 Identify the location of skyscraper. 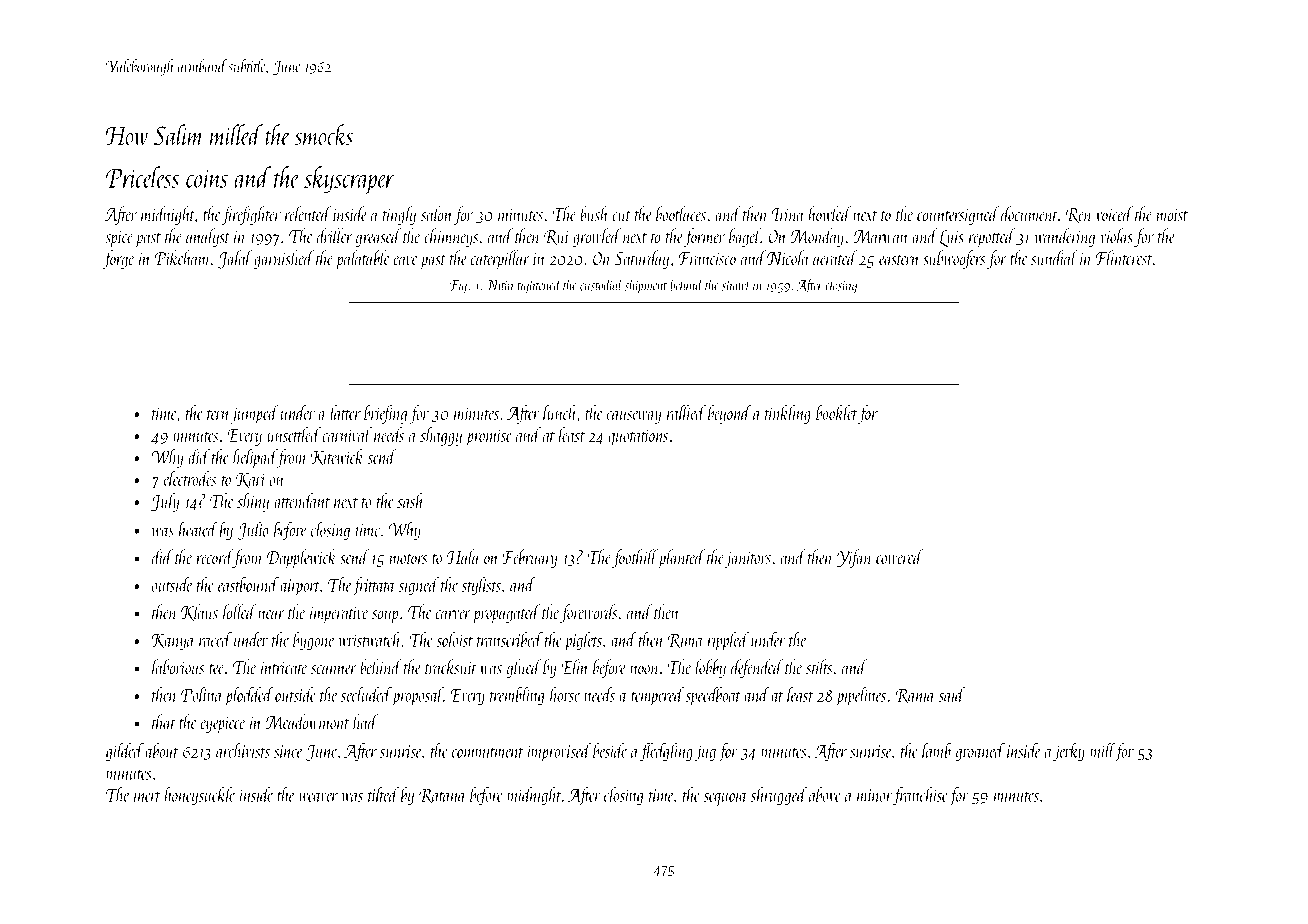
(349, 180).
